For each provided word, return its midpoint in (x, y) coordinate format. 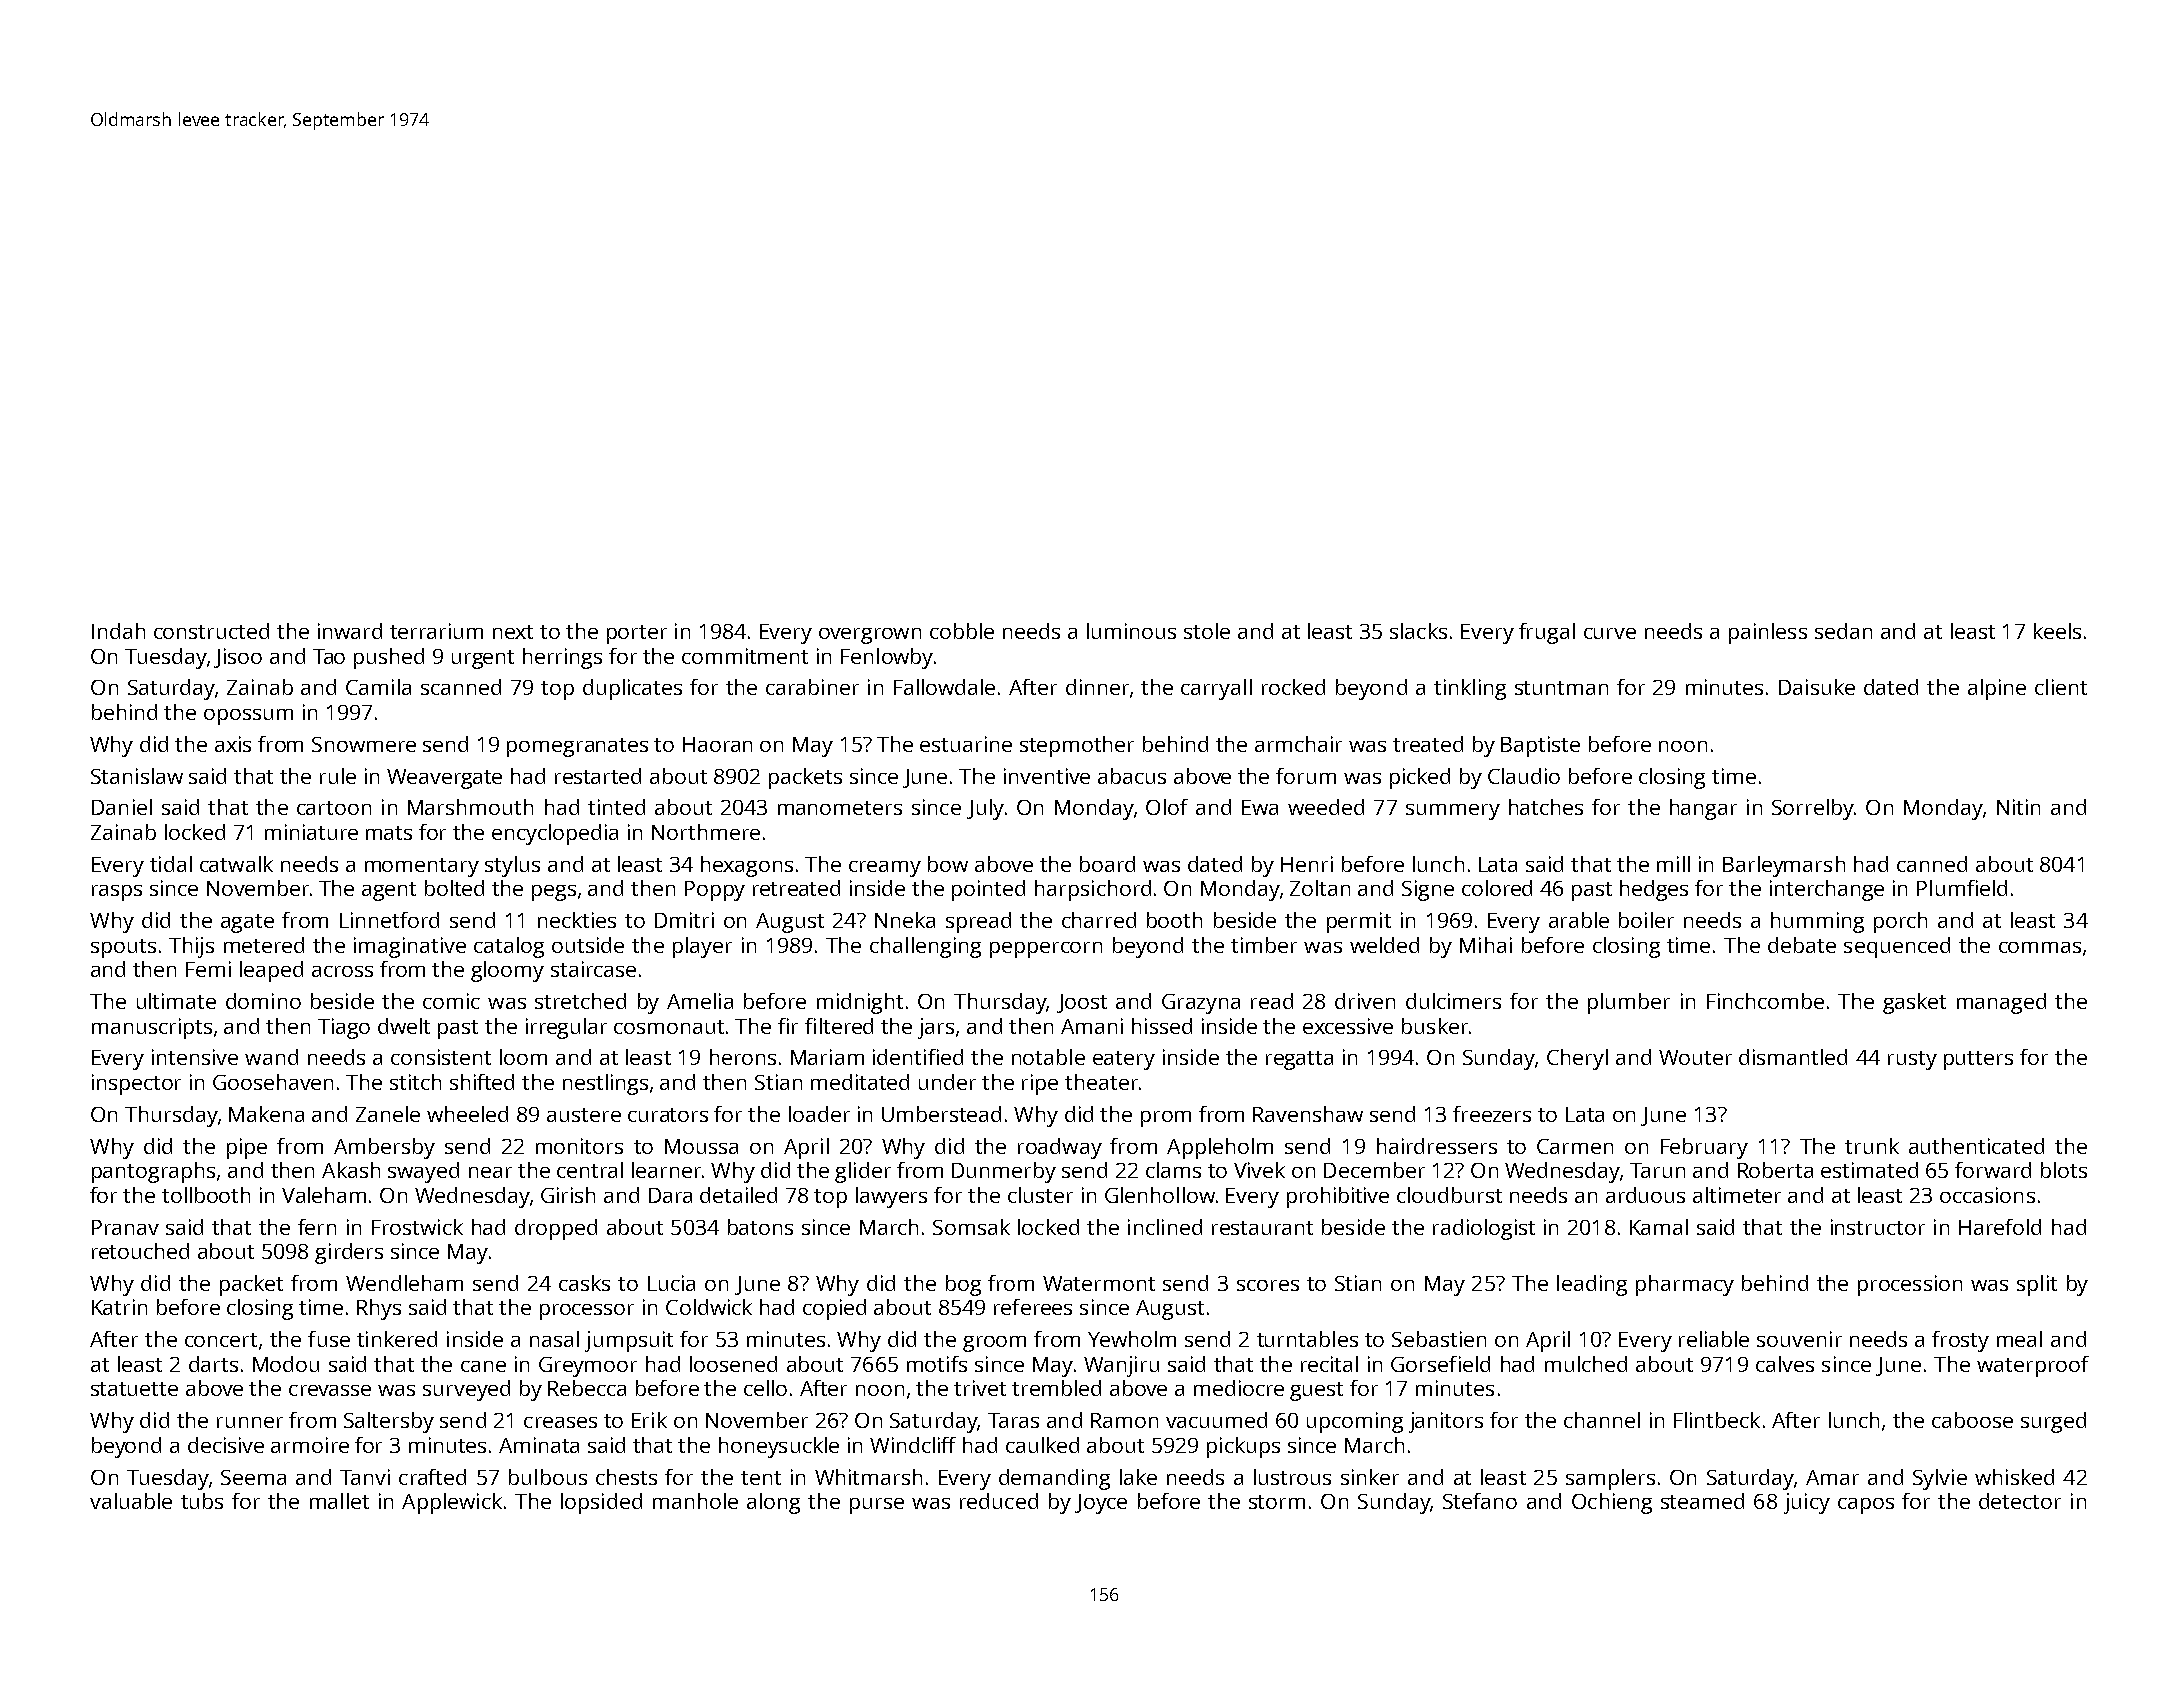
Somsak (971, 1227)
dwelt (404, 1026)
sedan (1843, 631)
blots (2064, 1170)
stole (1207, 631)
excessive (1348, 1026)
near (490, 1172)
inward (350, 631)
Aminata (539, 1445)
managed (2001, 1003)
